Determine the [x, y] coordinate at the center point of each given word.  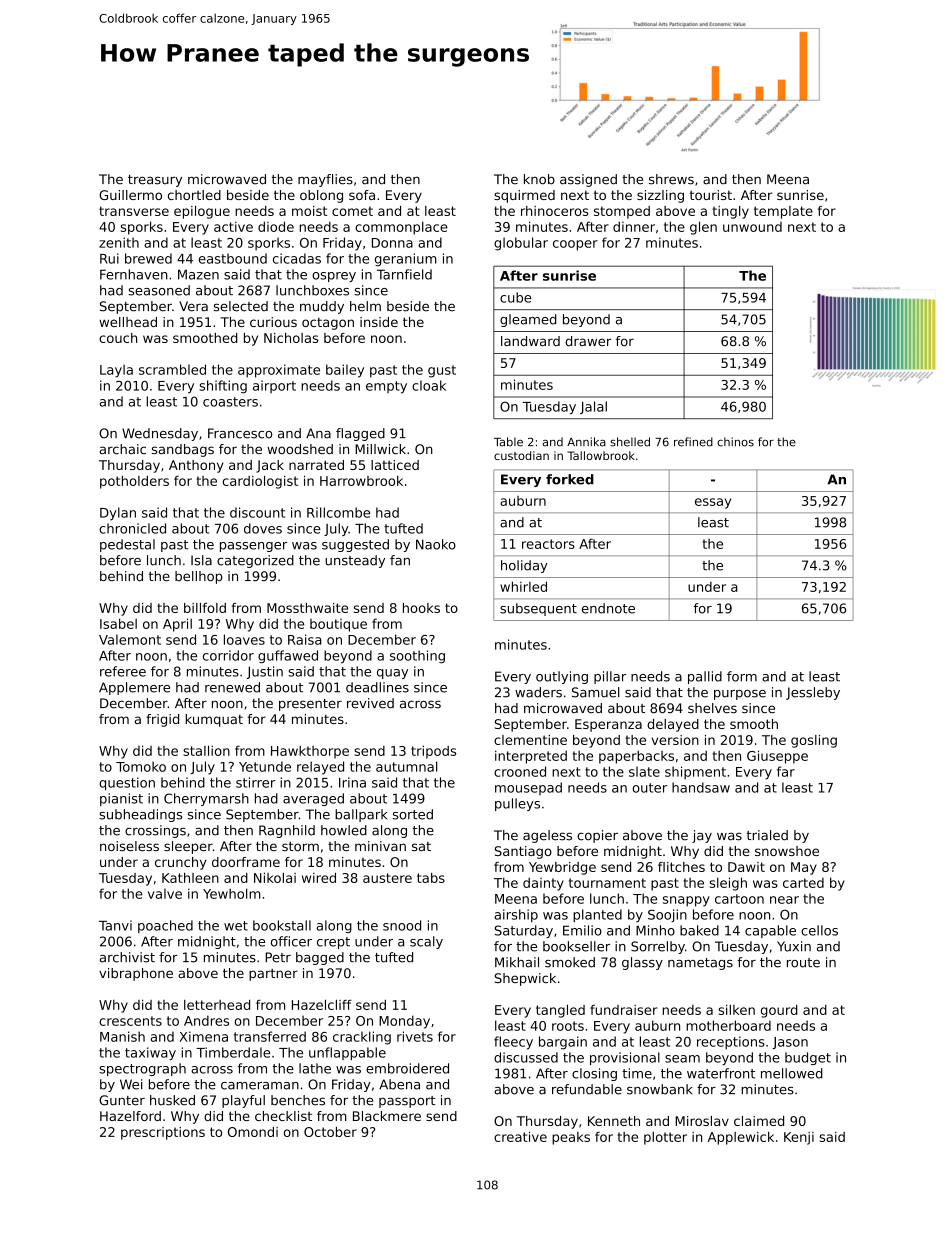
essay [713, 503]
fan [400, 560]
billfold [205, 608]
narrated [316, 465]
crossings [155, 831]
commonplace [401, 228]
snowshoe [787, 851]
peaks [571, 1138]
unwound [752, 227]
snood [402, 925]
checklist [283, 1116]
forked [570, 479]
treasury [155, 181]
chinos [735, 442]
